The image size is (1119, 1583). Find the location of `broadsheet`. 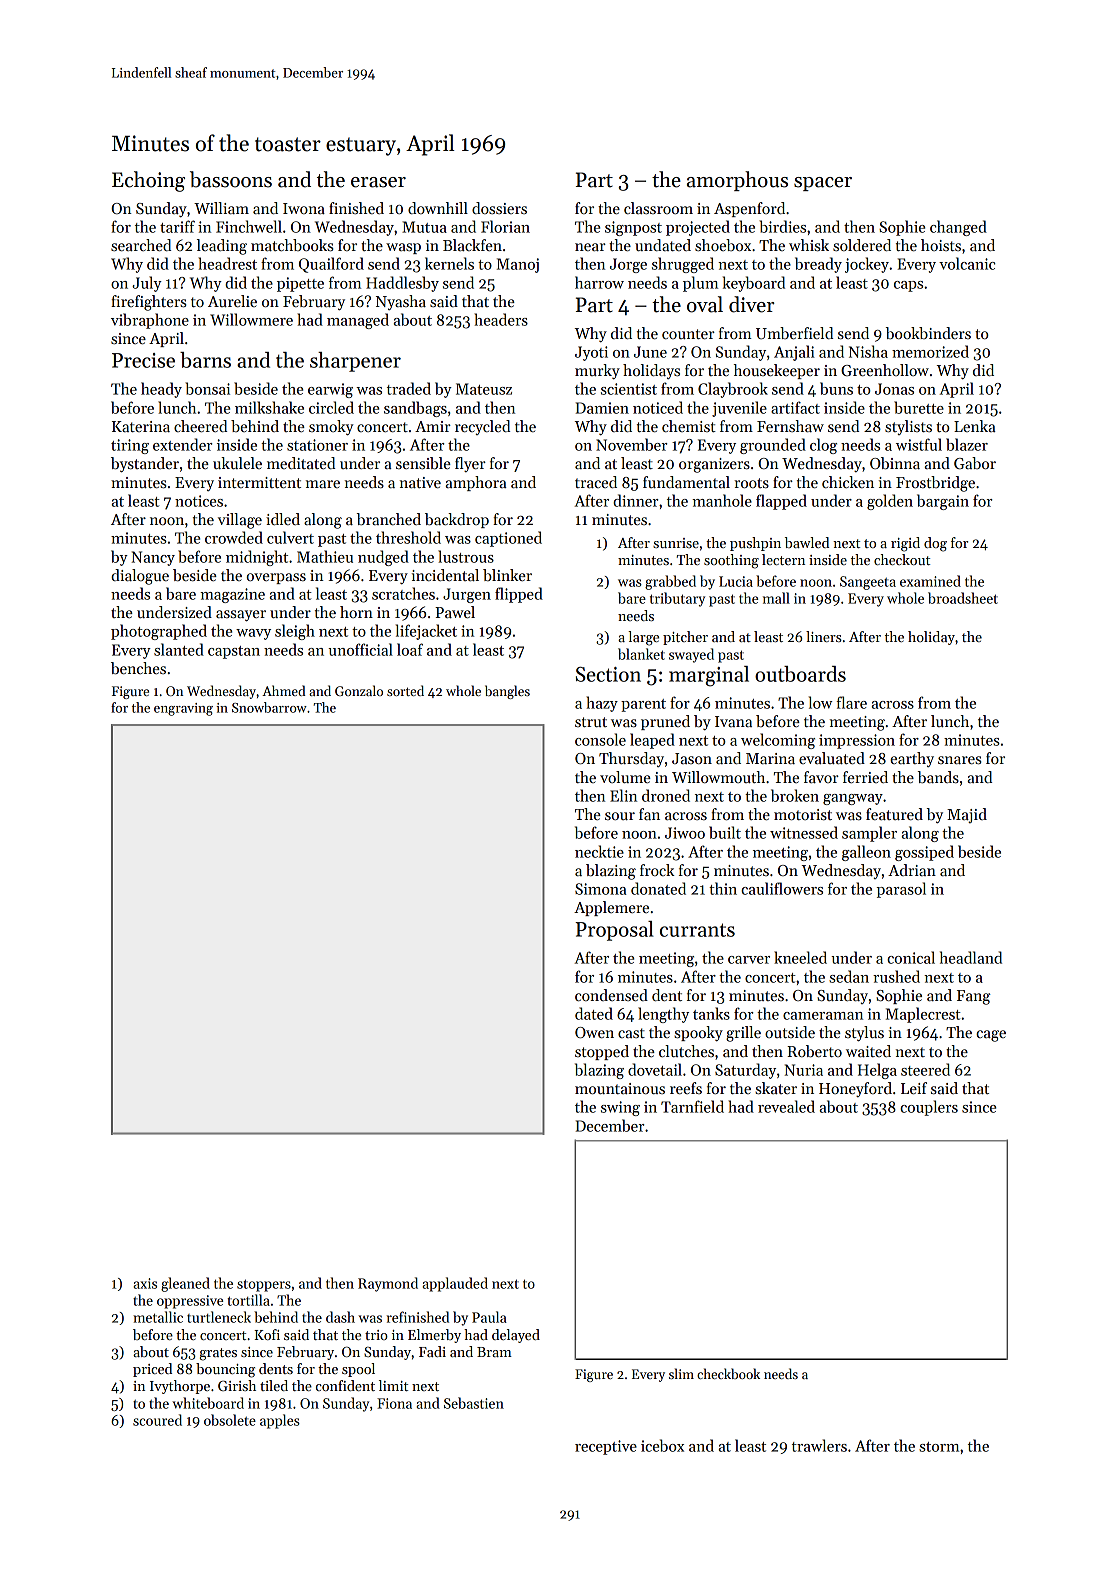

broadsheet is located at coordinates (963, 598).
